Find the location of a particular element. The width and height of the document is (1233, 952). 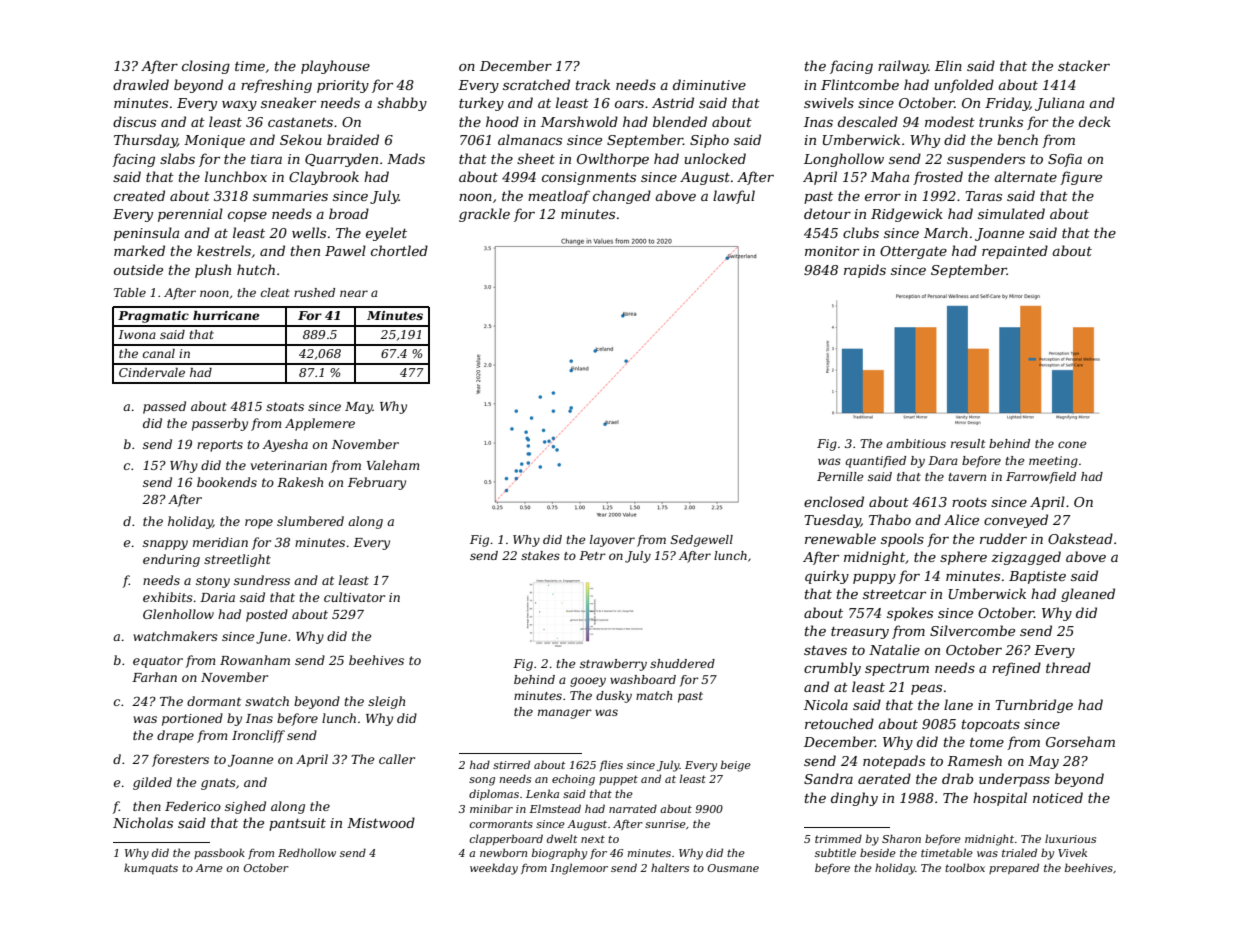

figure is located at coordinates (1081, 178).
